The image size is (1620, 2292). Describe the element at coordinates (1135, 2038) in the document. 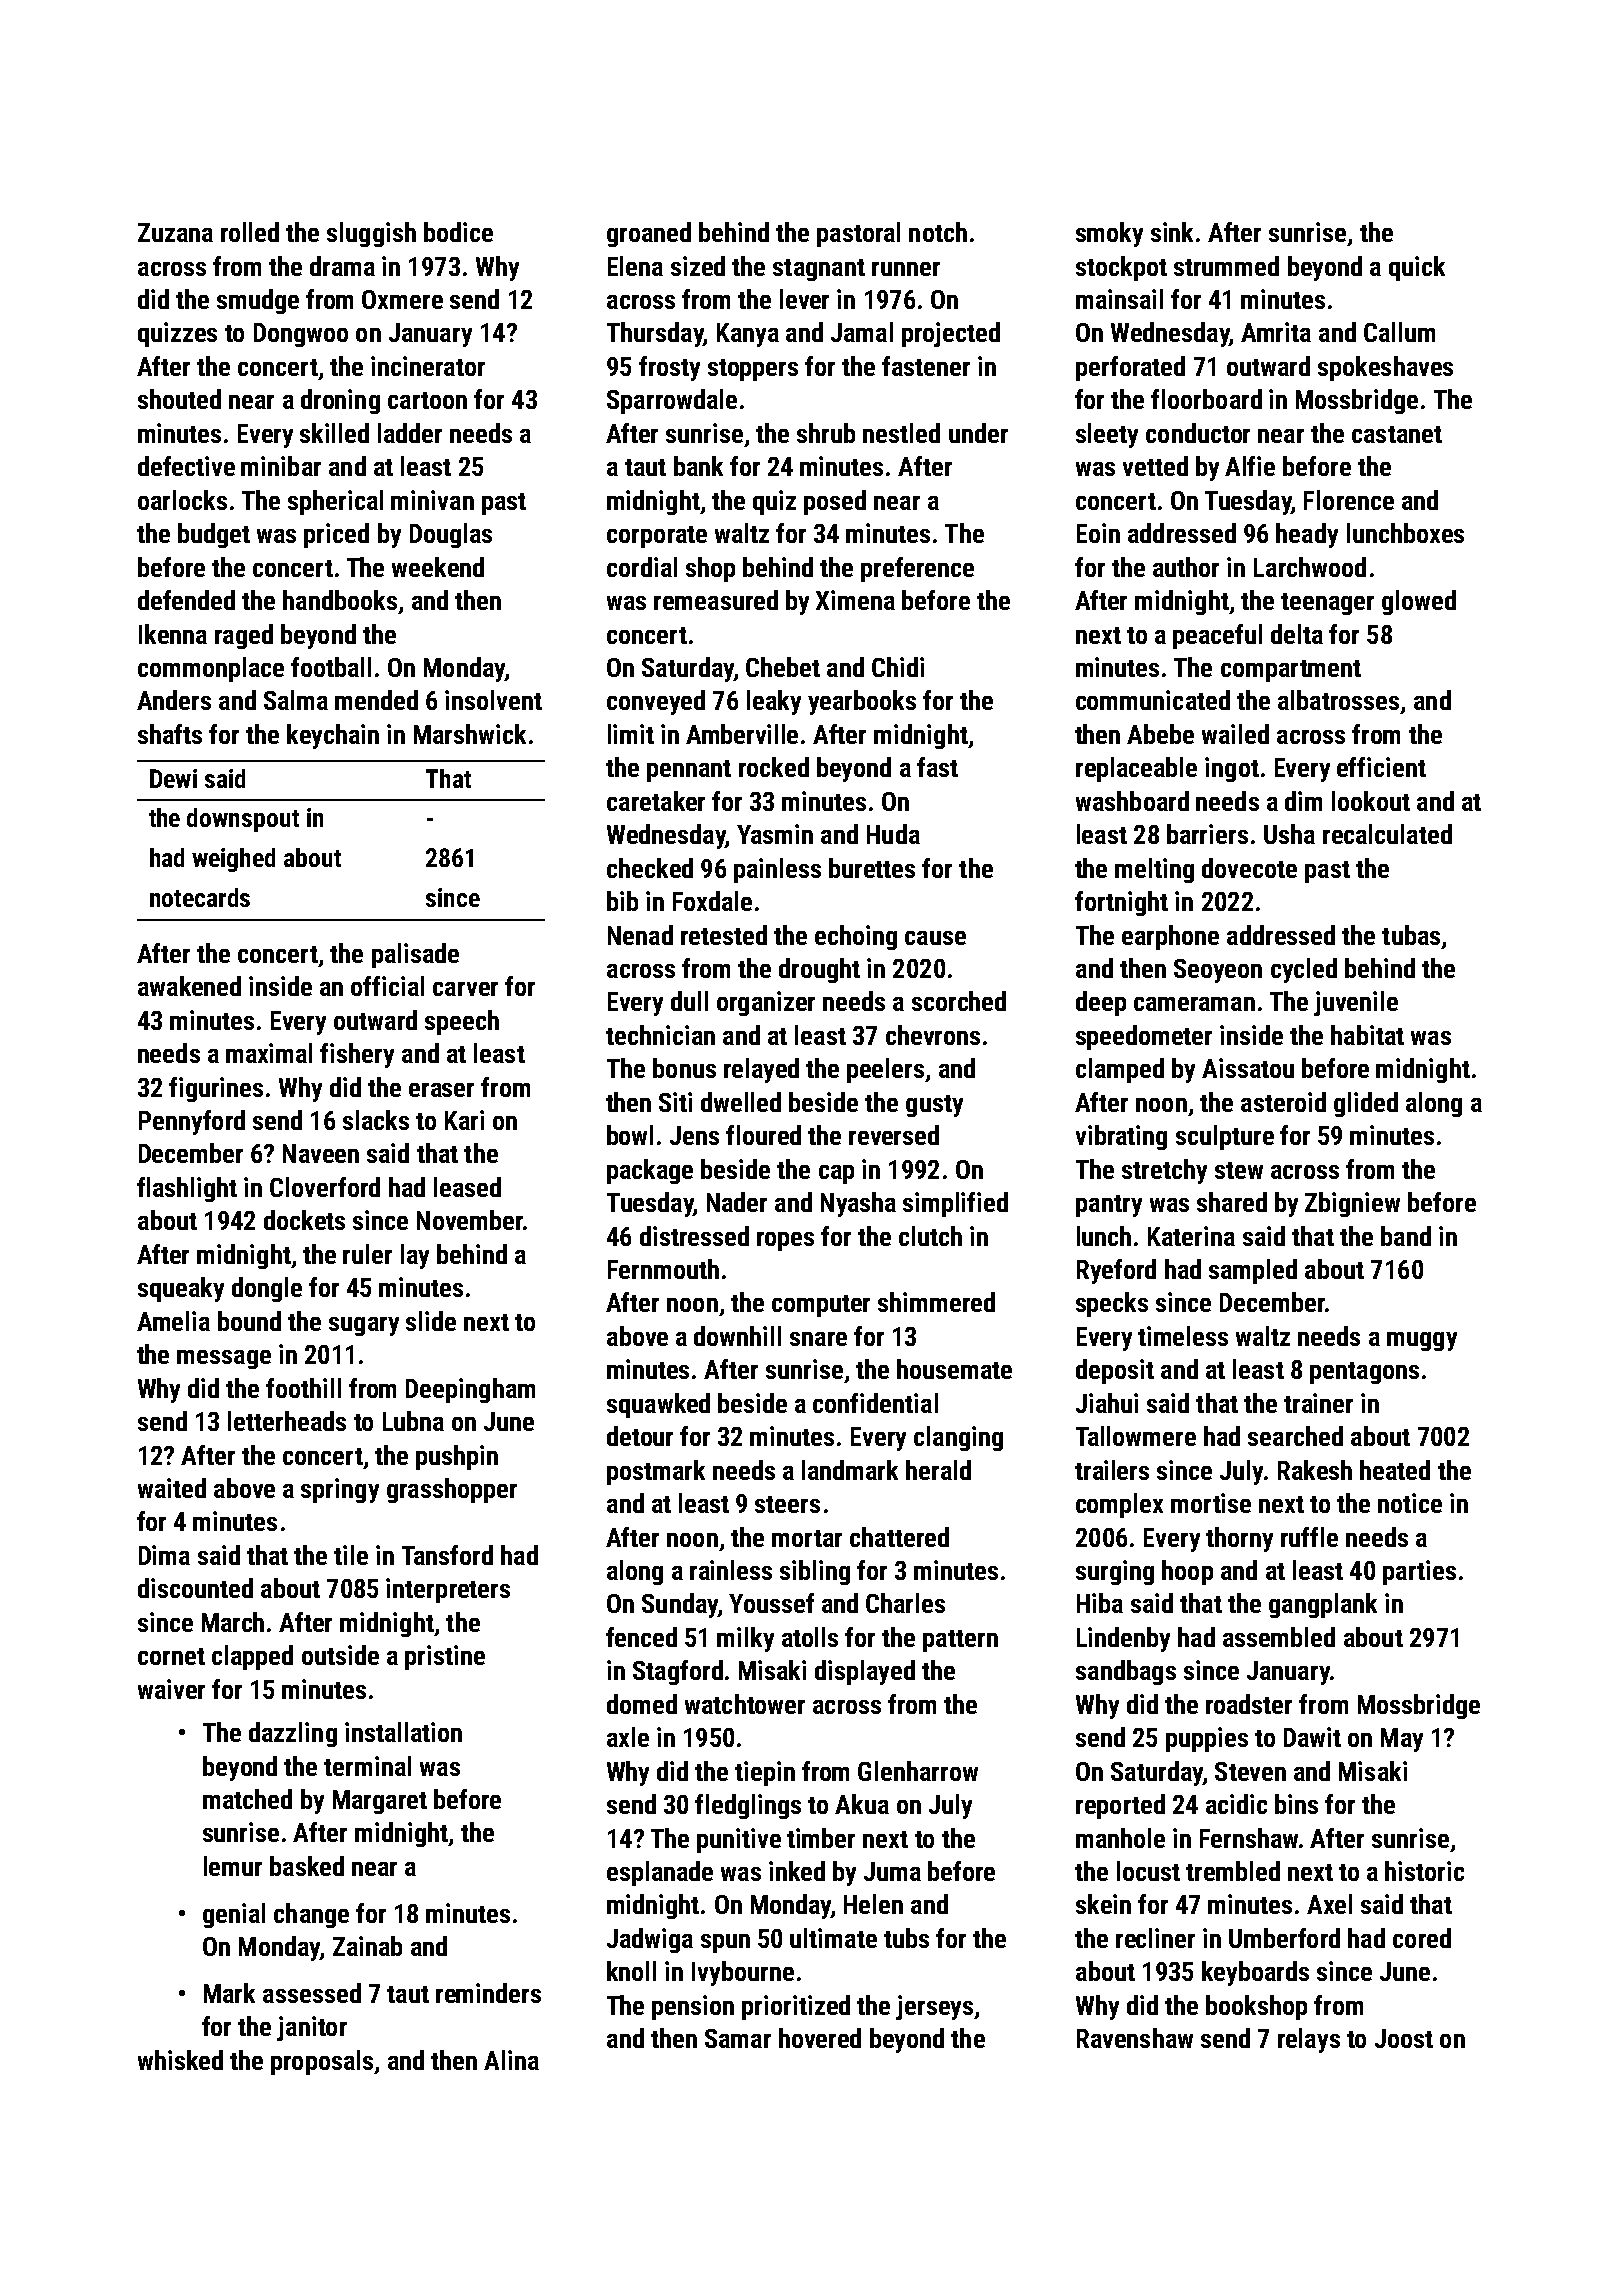

I see `Ravenshaw` at that location.
